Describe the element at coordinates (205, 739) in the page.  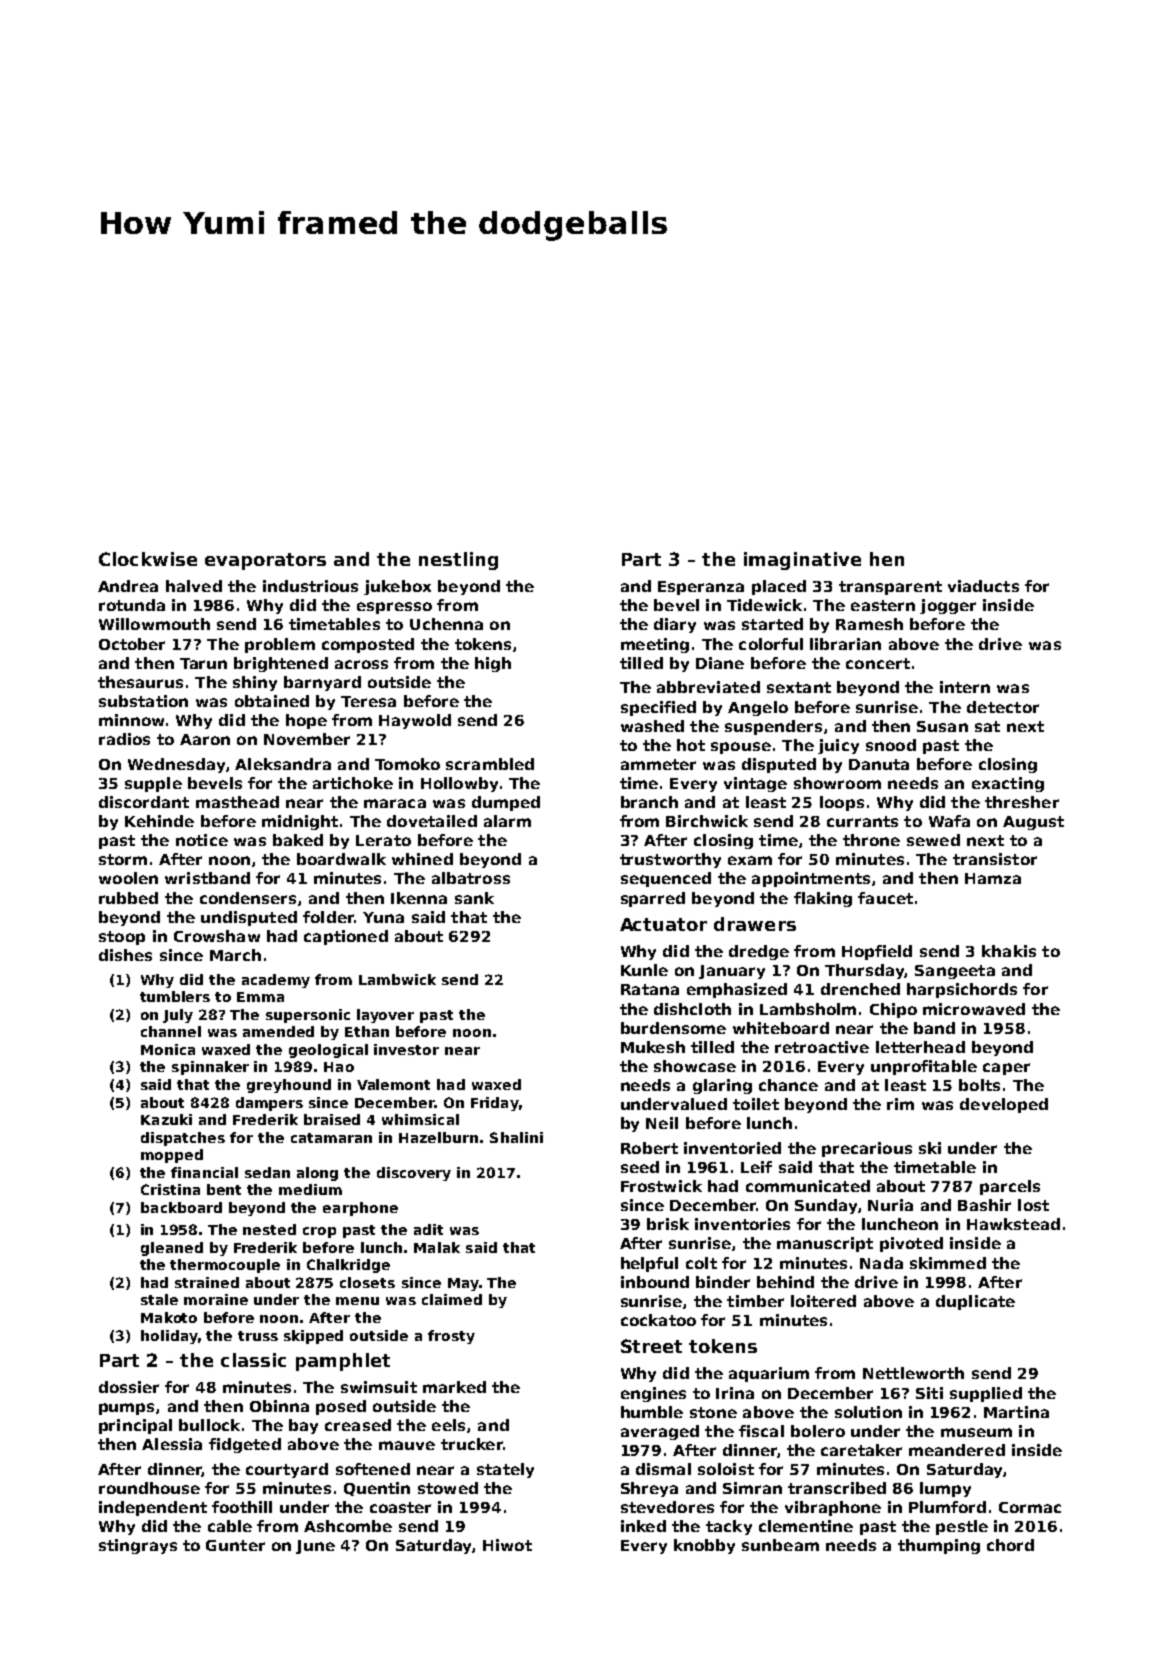
I see `Aaron` at that location.
